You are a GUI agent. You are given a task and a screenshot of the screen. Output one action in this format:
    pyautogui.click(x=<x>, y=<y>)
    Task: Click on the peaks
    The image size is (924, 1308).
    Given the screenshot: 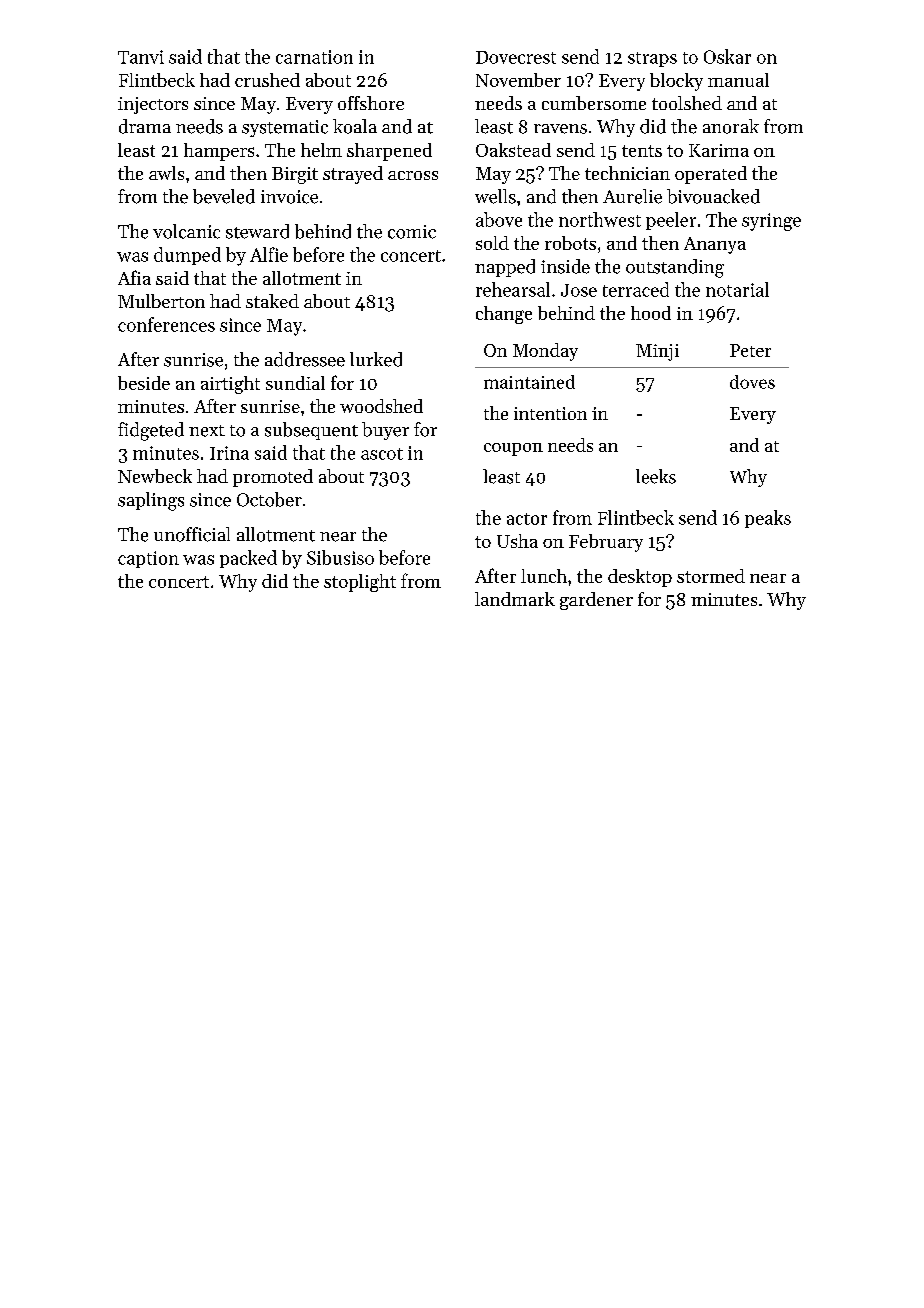 What is the action you would take?
    pyautogui.click(x=768, y=519)
